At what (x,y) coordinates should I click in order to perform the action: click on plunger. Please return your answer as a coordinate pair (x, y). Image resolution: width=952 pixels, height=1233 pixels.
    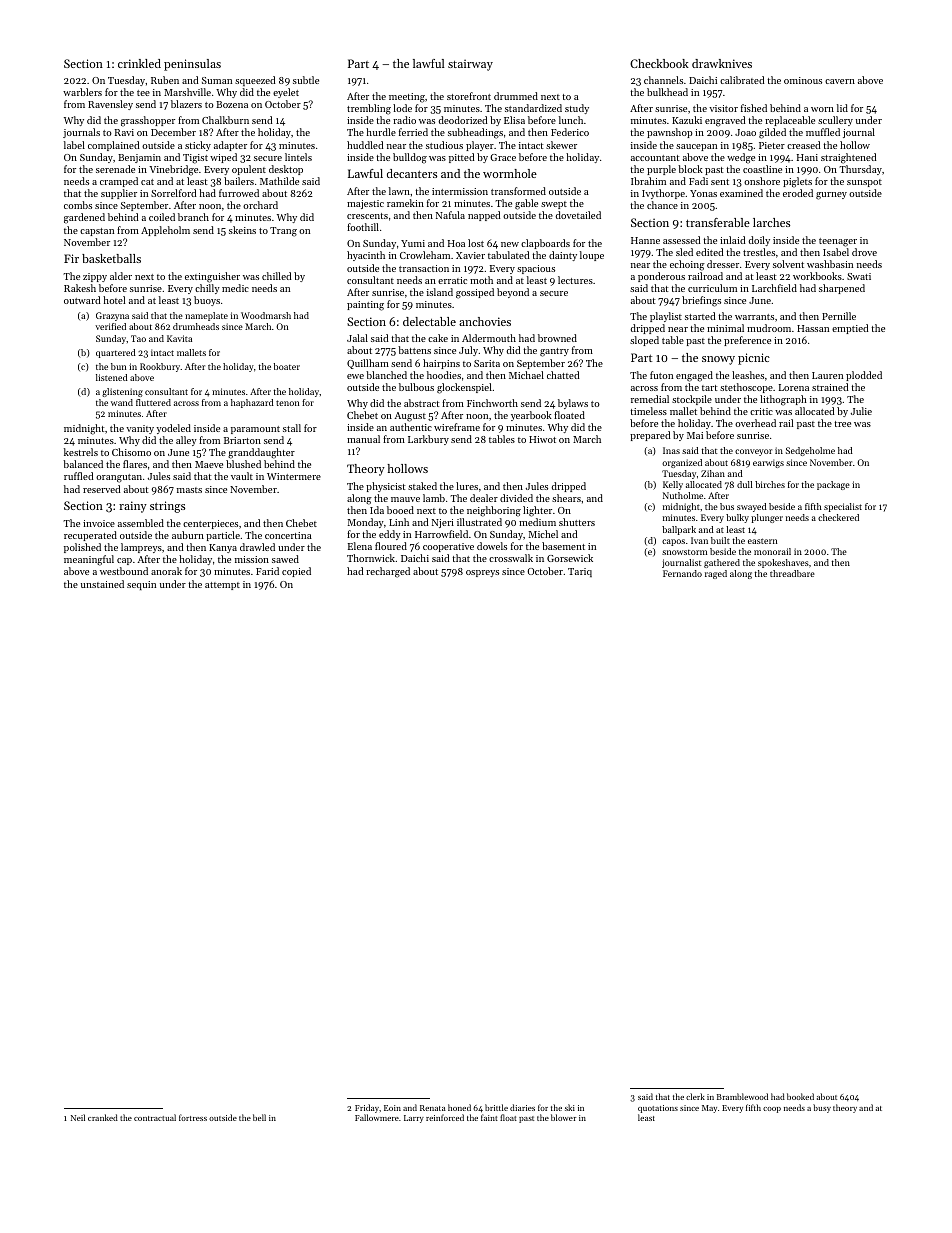
    Looking at the image, I should click on (767, 518).
